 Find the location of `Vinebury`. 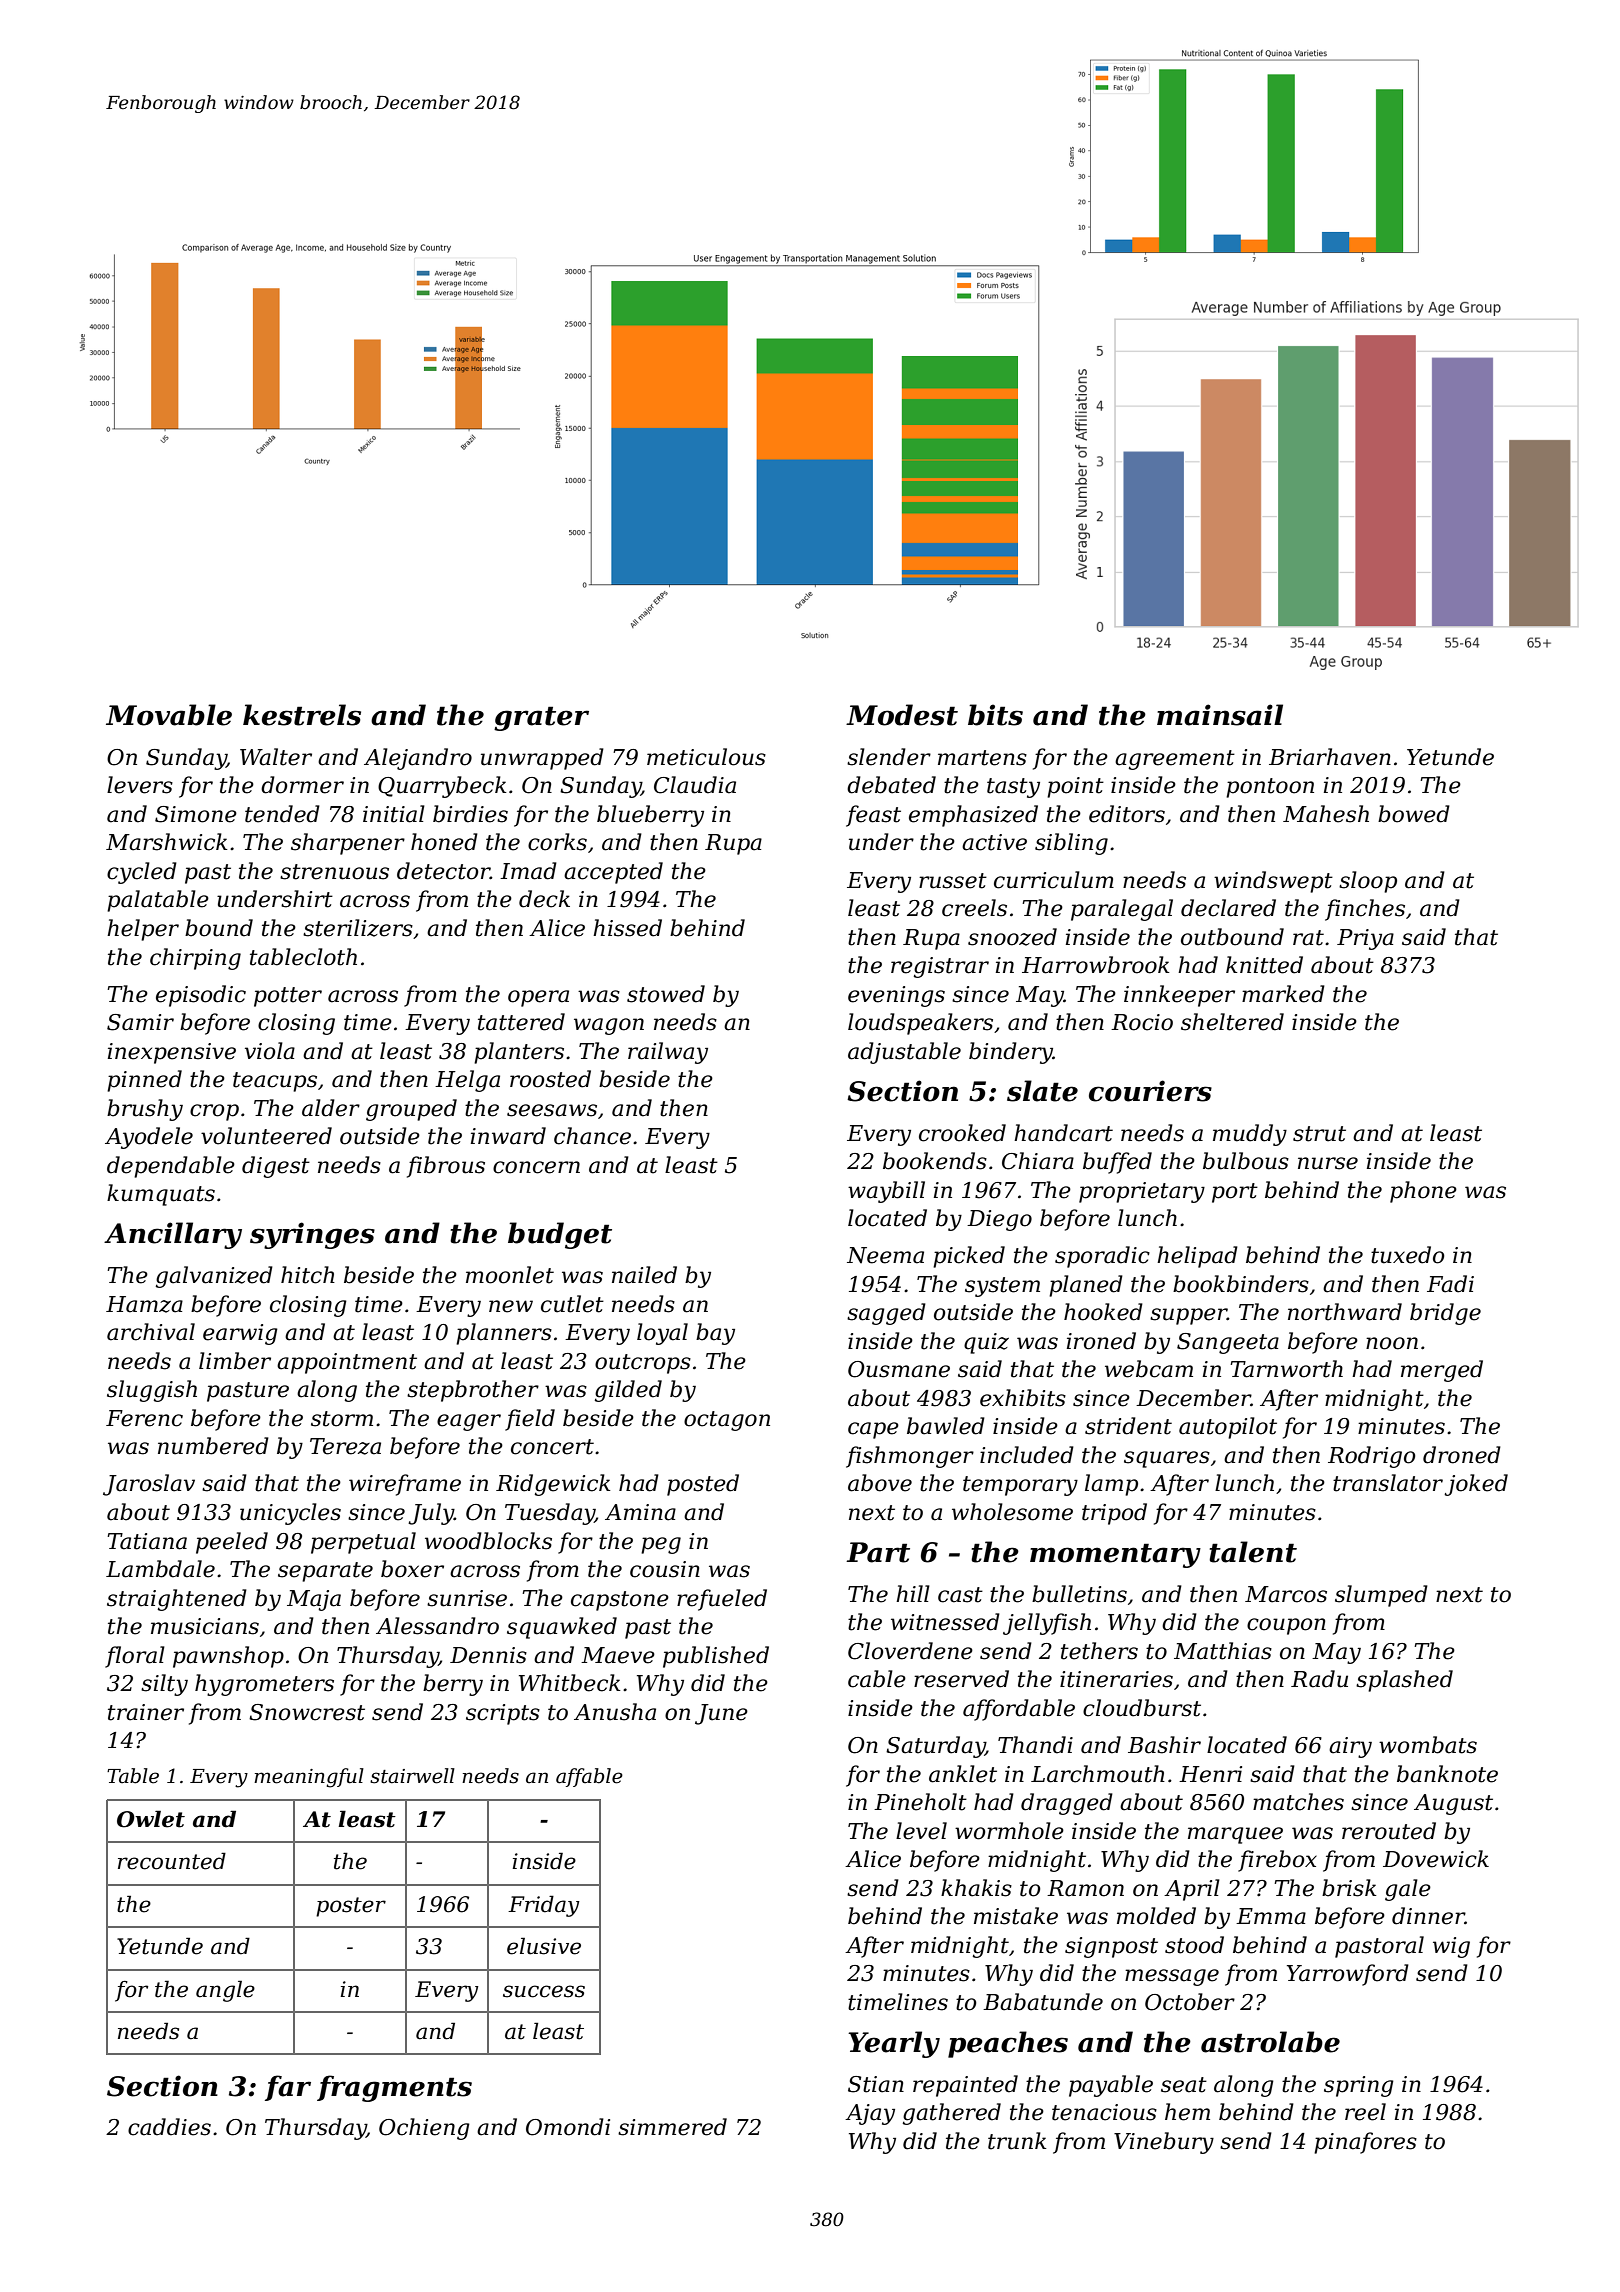

Vinebury is located at coordinates (1164, 2143).
